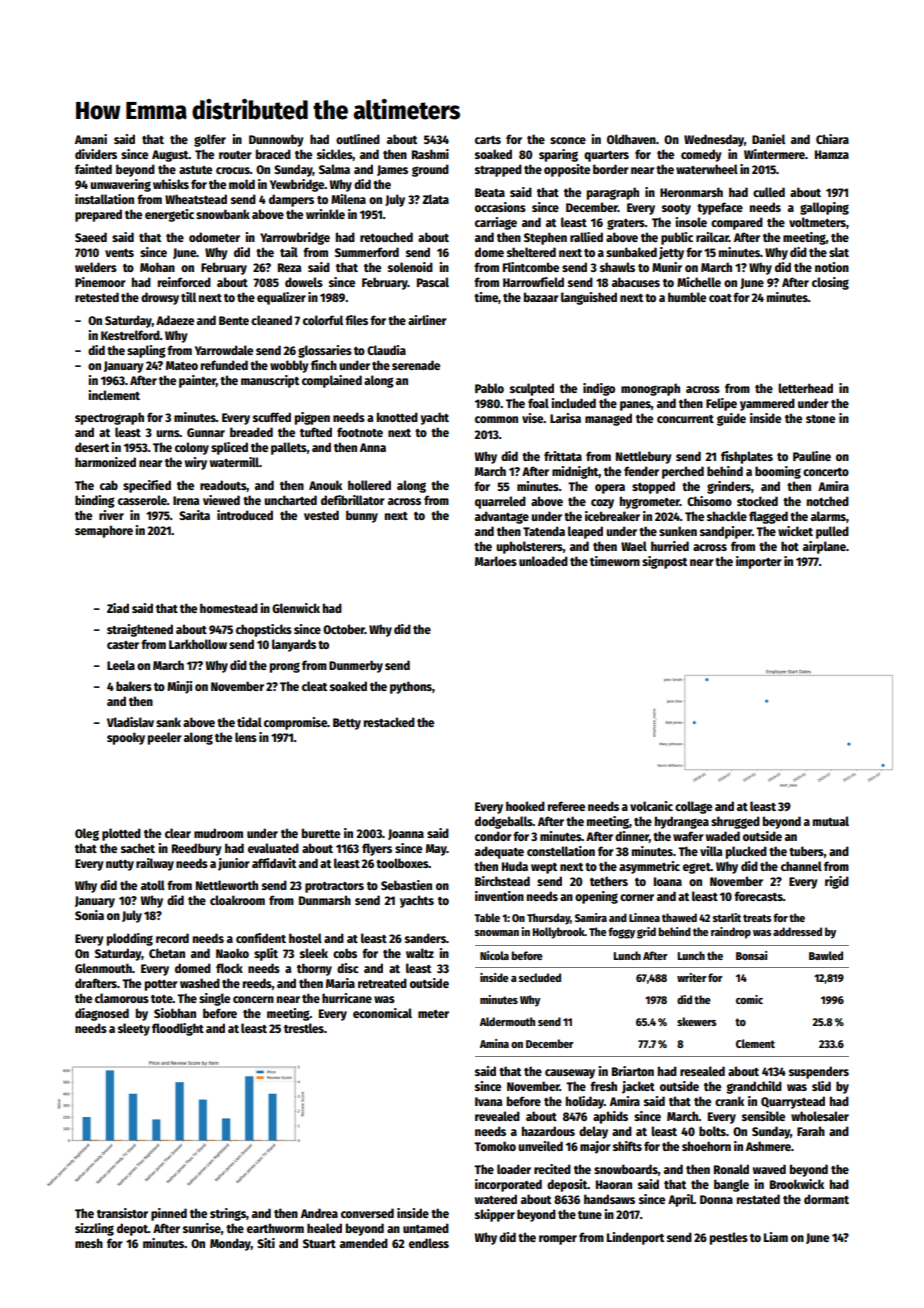 The image size is (924, 1308). What do you see at coordinates (691, 192) in the screenshot?
I see `Heronmarsh` at bounding box center [691, 192].
